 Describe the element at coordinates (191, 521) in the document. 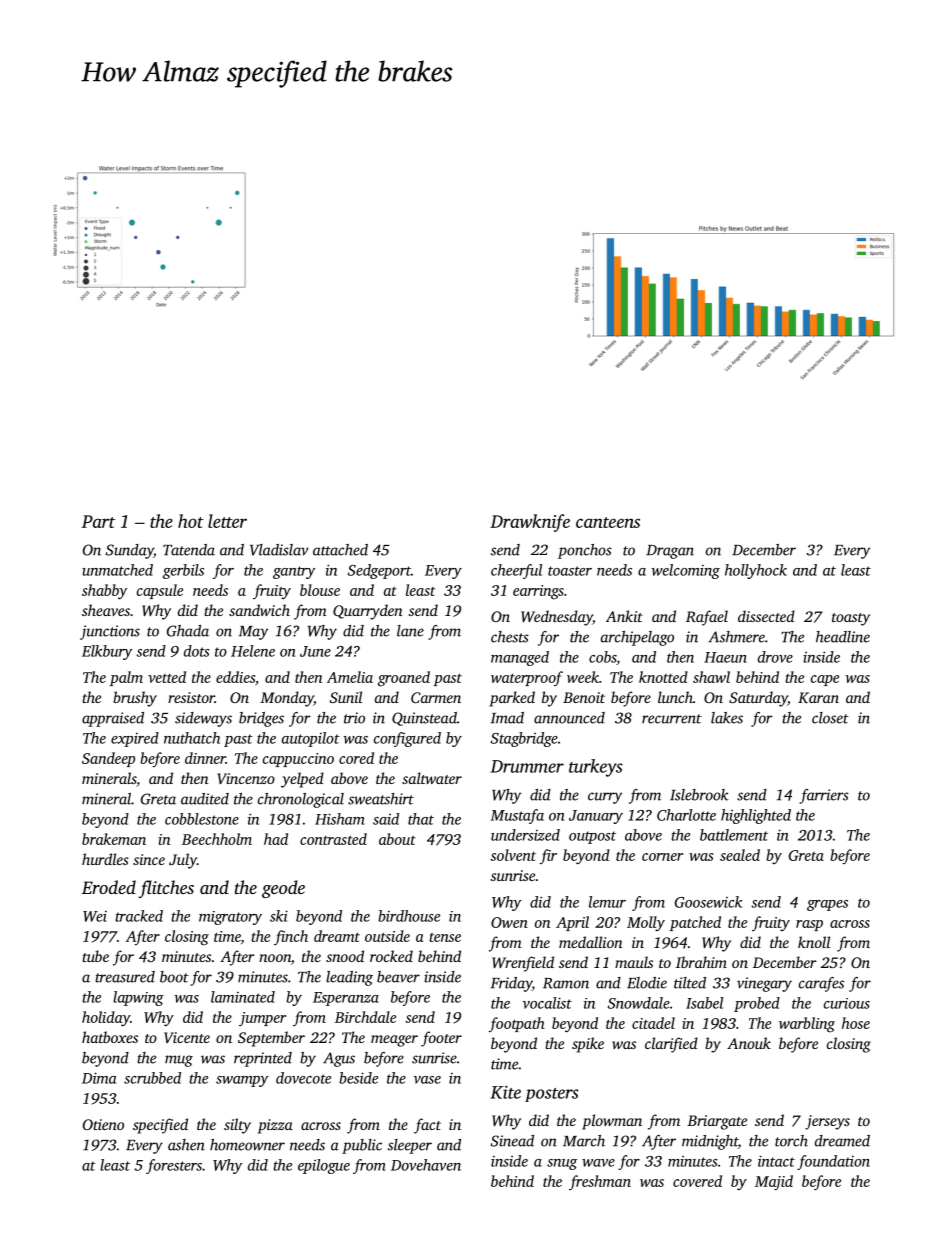

I see `hot` at that location.
